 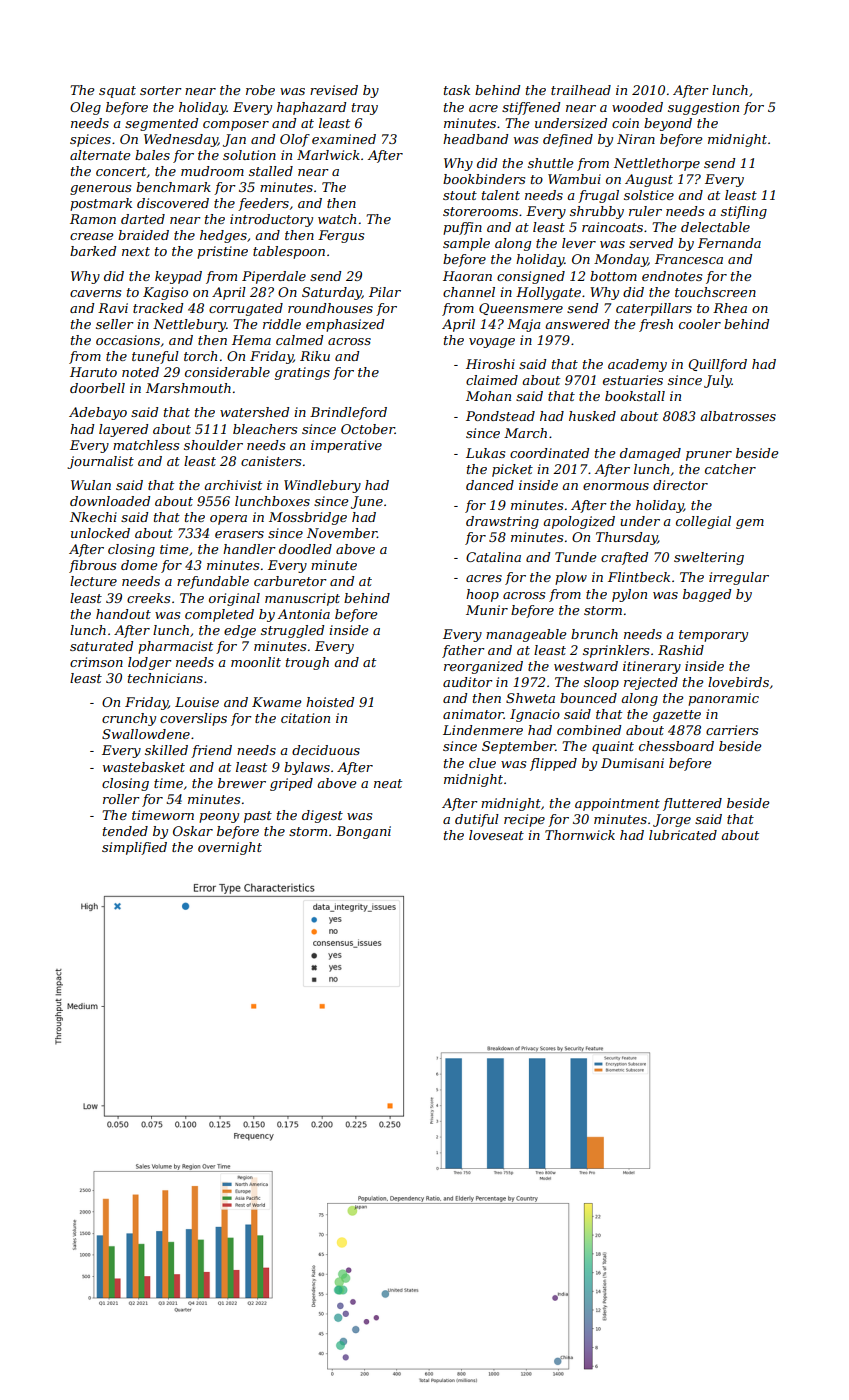 I want to click on torch, so click(x=200, y=356).
